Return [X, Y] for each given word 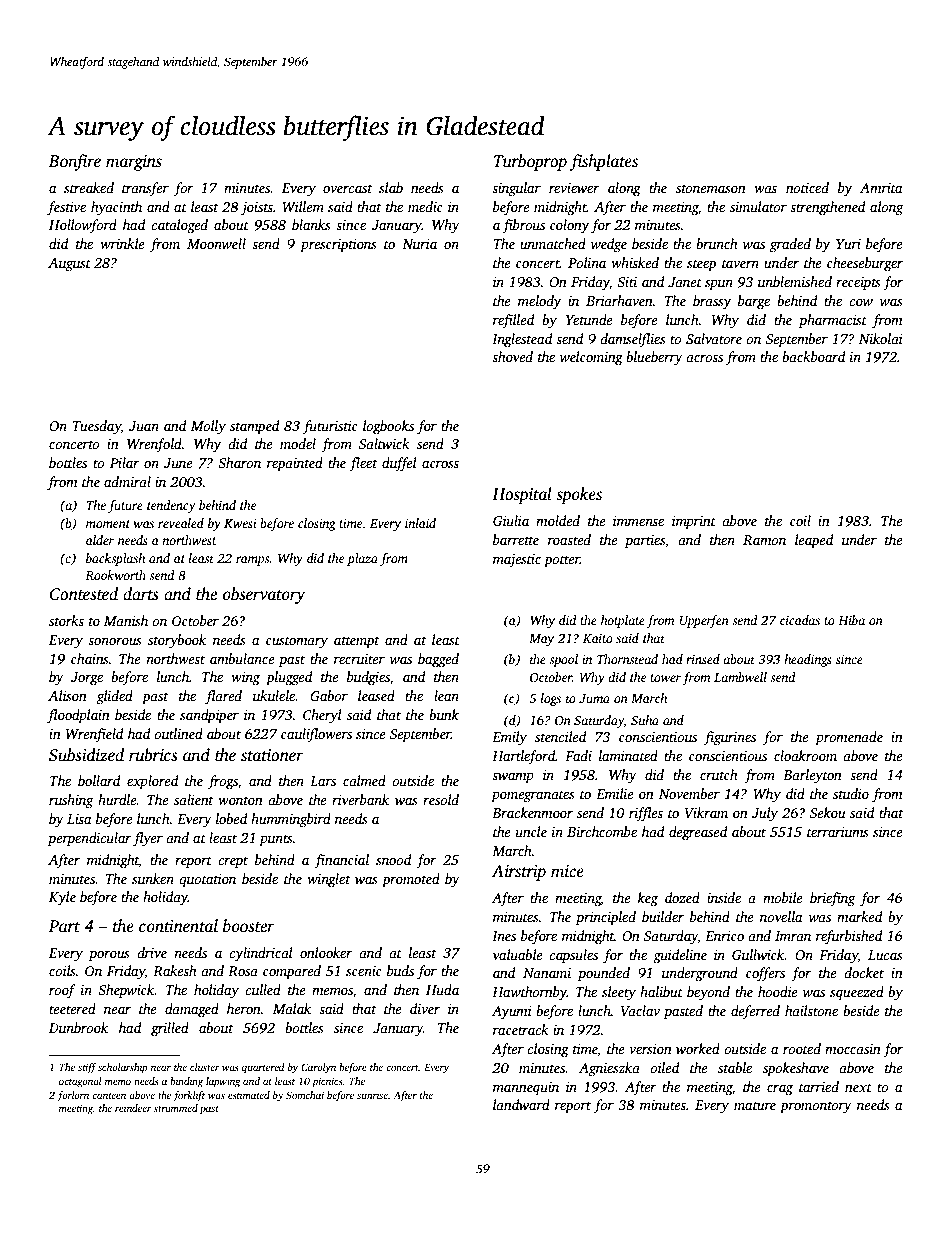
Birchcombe [602, 831]
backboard [813, 356]
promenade [849, 738]
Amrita [881, 188]
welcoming [591, 358]
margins [134, 163]
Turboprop [530, 162]
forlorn [73, 1096]
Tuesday [96, 427]
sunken [153, 878]
